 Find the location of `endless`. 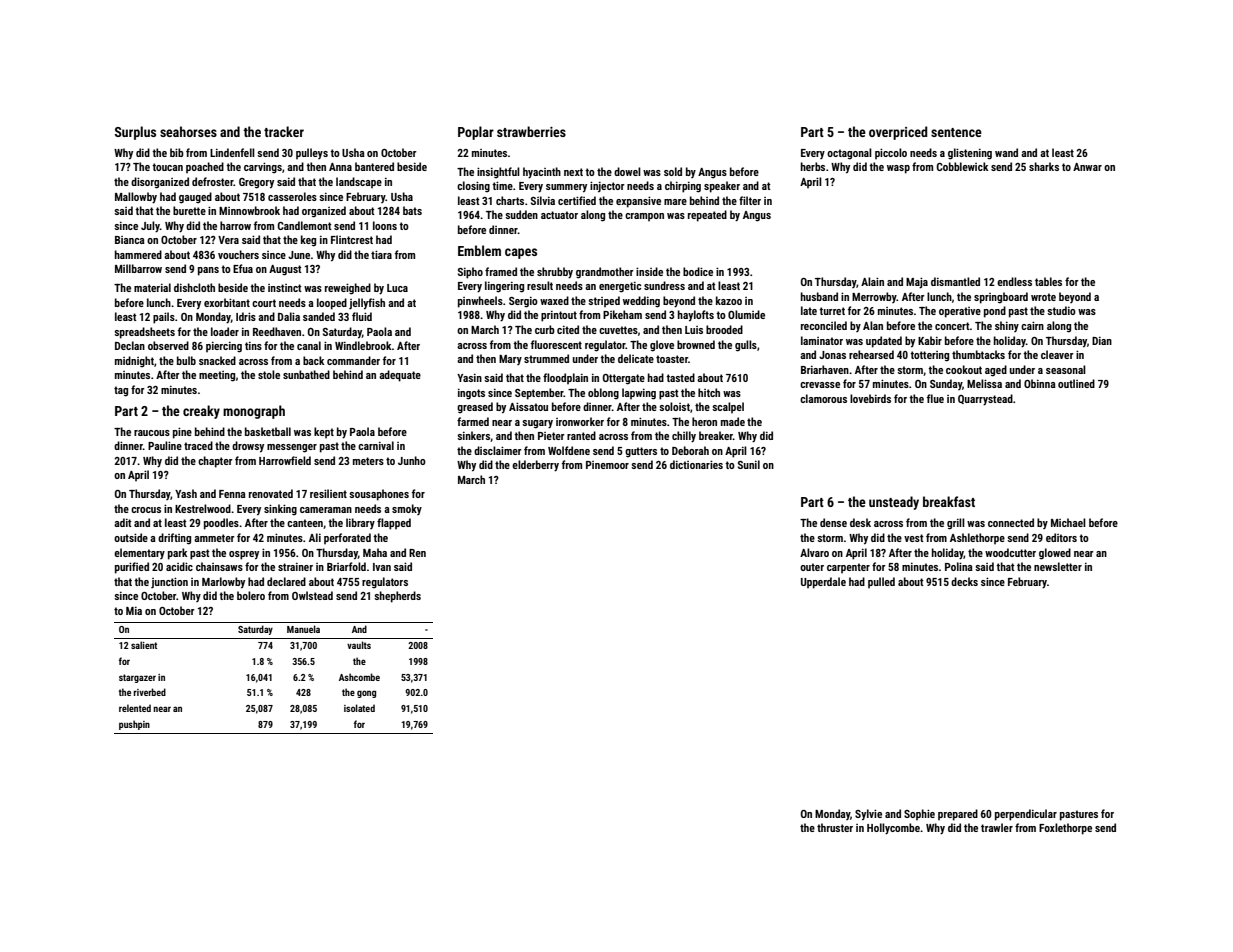

endless is located at coordinates (1014, 281).
